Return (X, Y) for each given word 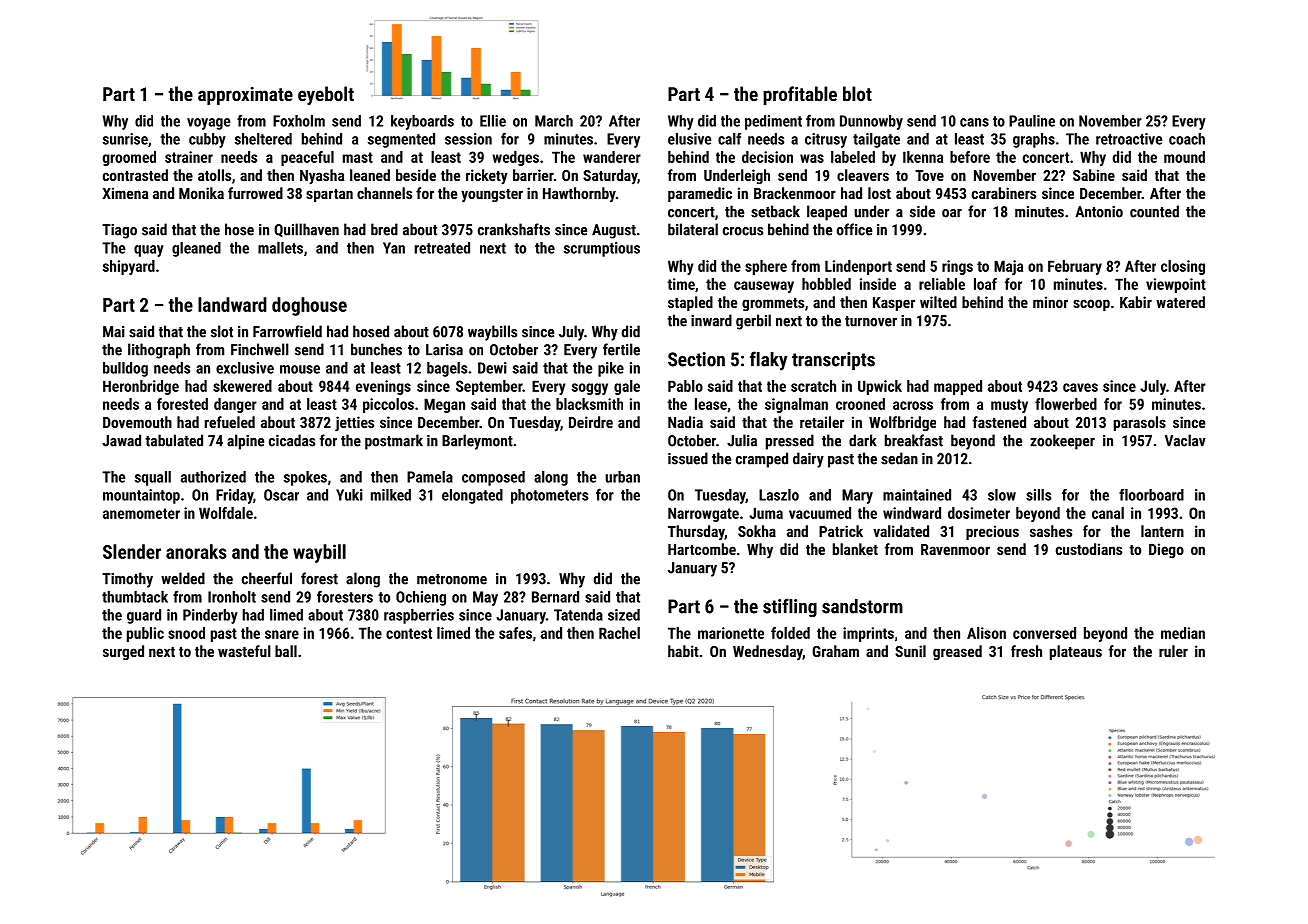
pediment (773, 122)
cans (974, 122)
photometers (549, 496)
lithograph (159, 351)
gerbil (753, 322)
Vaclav (1185, 440)
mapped (958, 387)
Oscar (281, 495)
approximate (245, 96)
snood (186, 633)
